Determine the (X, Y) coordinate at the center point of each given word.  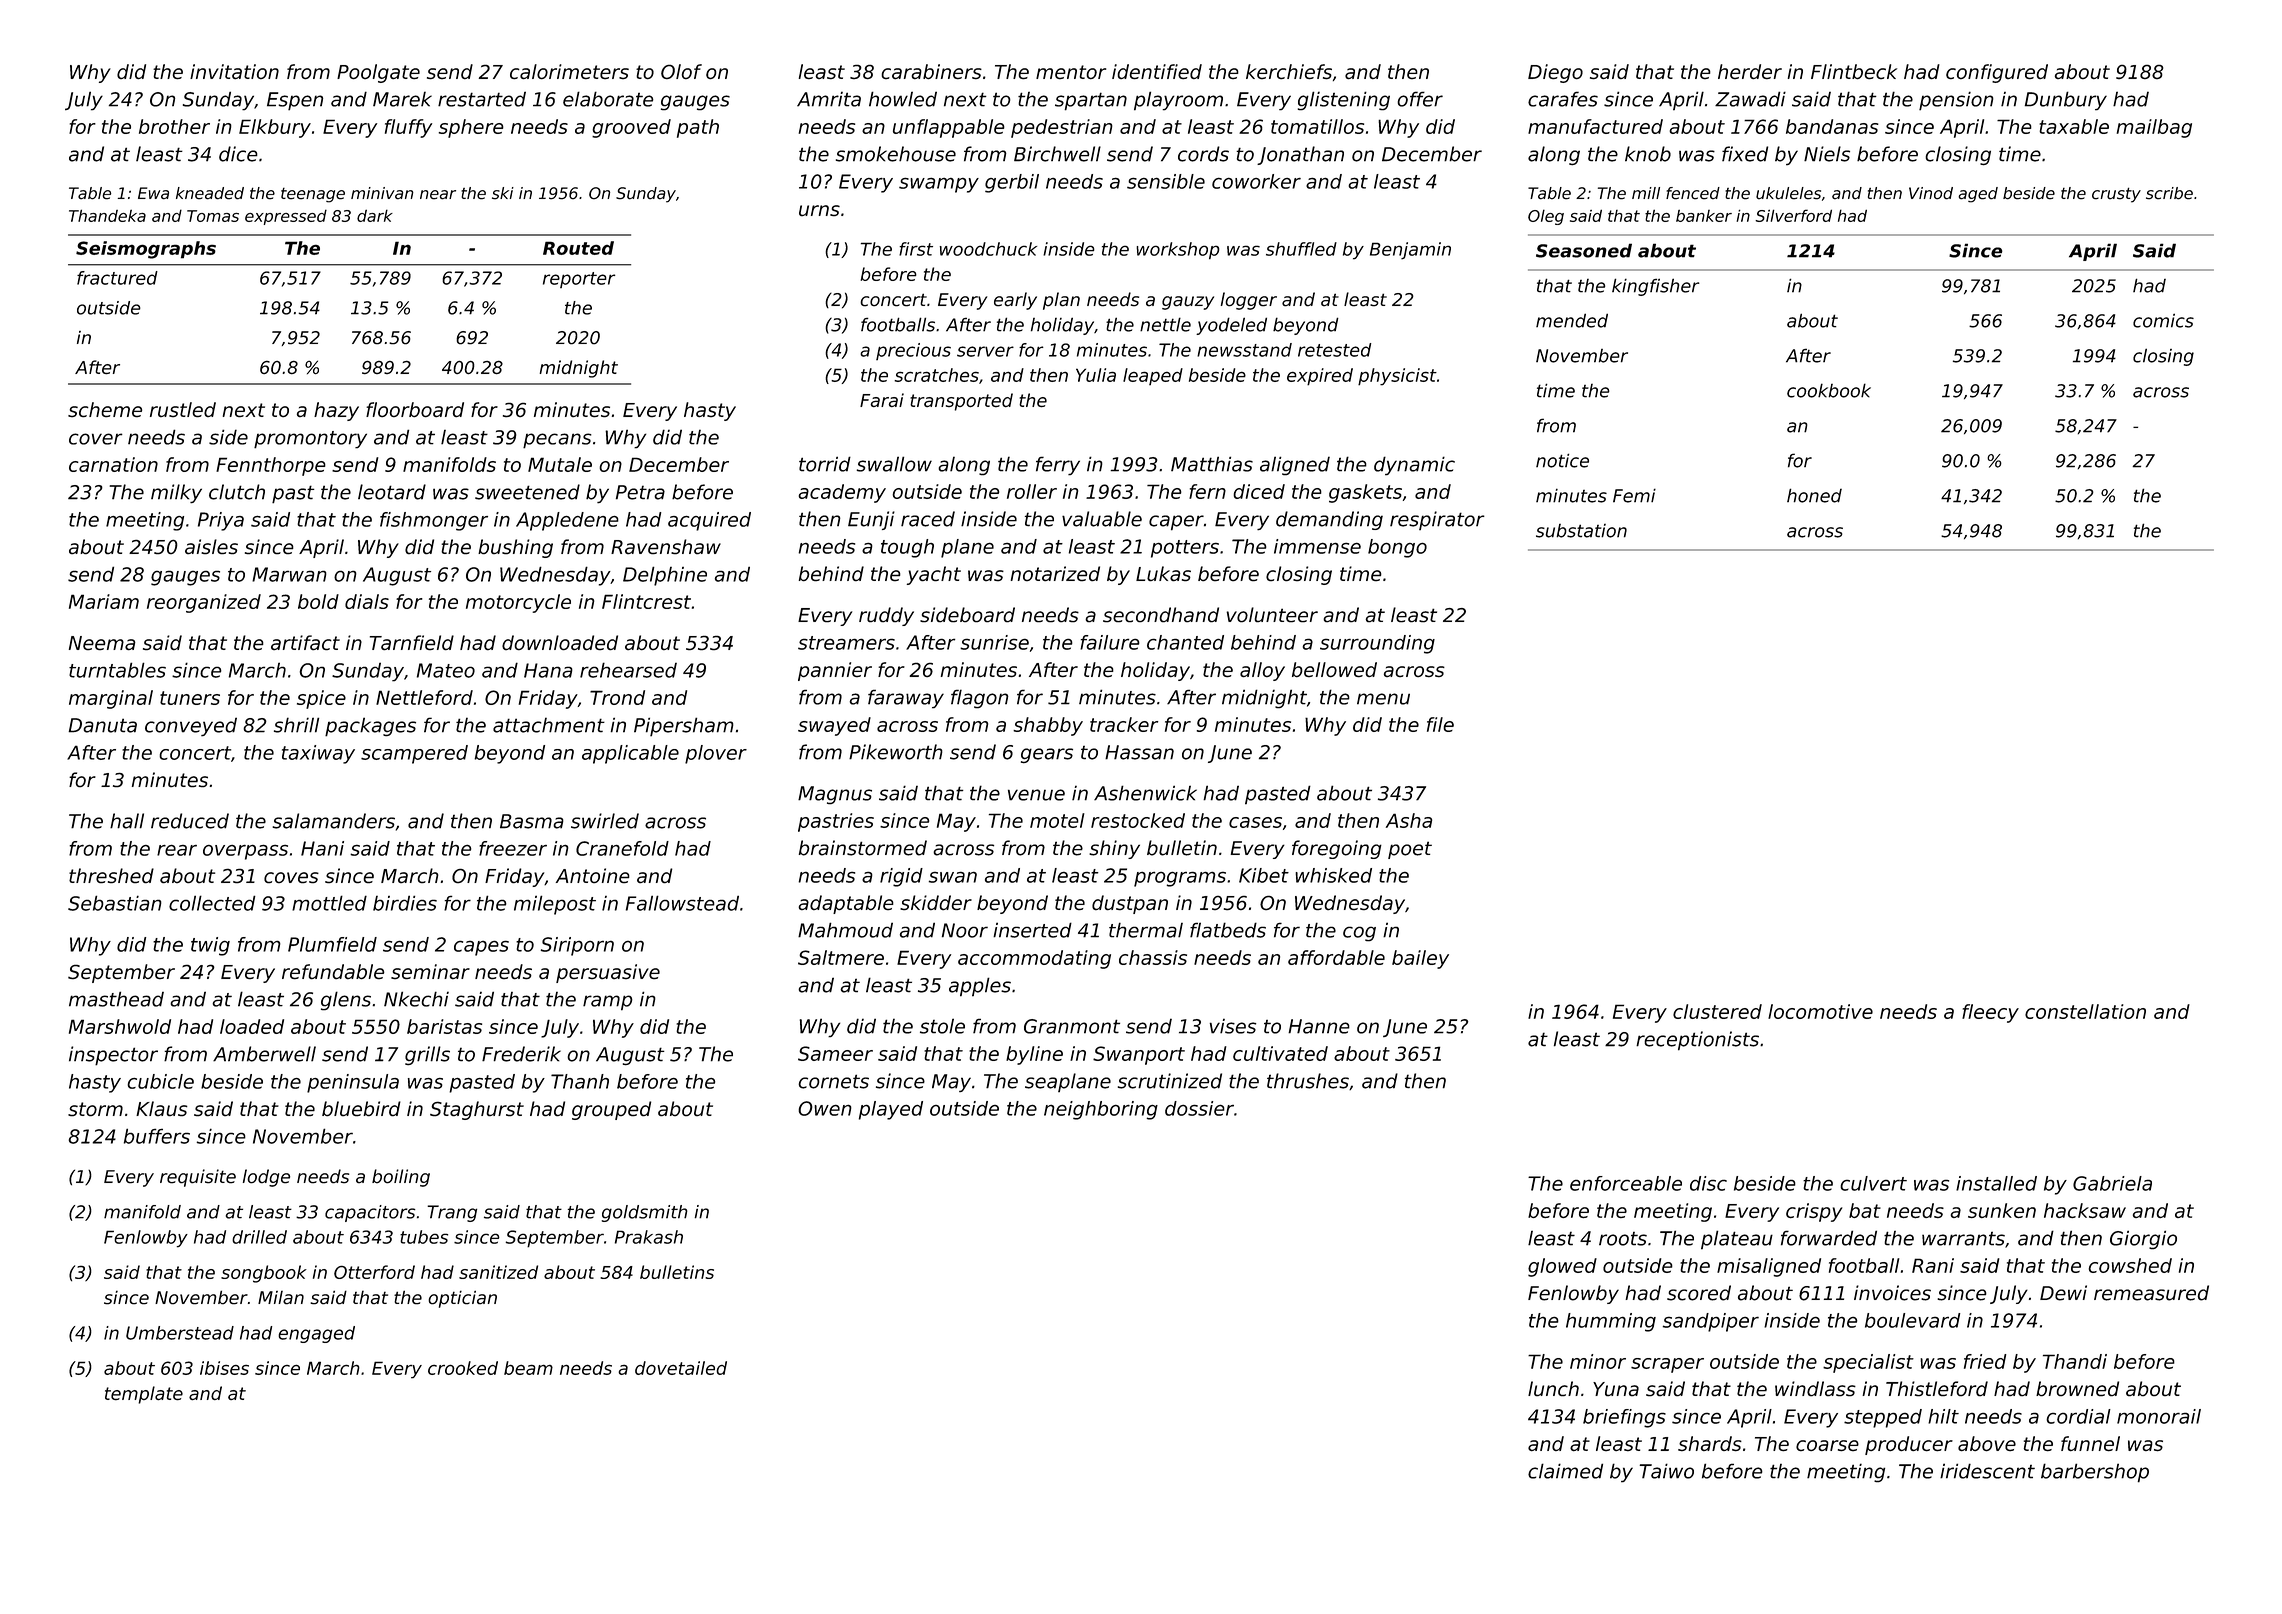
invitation (234, 71)
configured (1997, 73)
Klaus (162, 1108)
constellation (2085, 1011)
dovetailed (681, 1368)
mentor (1071, 72)
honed (1814, 495)
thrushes (1308, 1081)
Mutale (560, 464)
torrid (825, 464)
